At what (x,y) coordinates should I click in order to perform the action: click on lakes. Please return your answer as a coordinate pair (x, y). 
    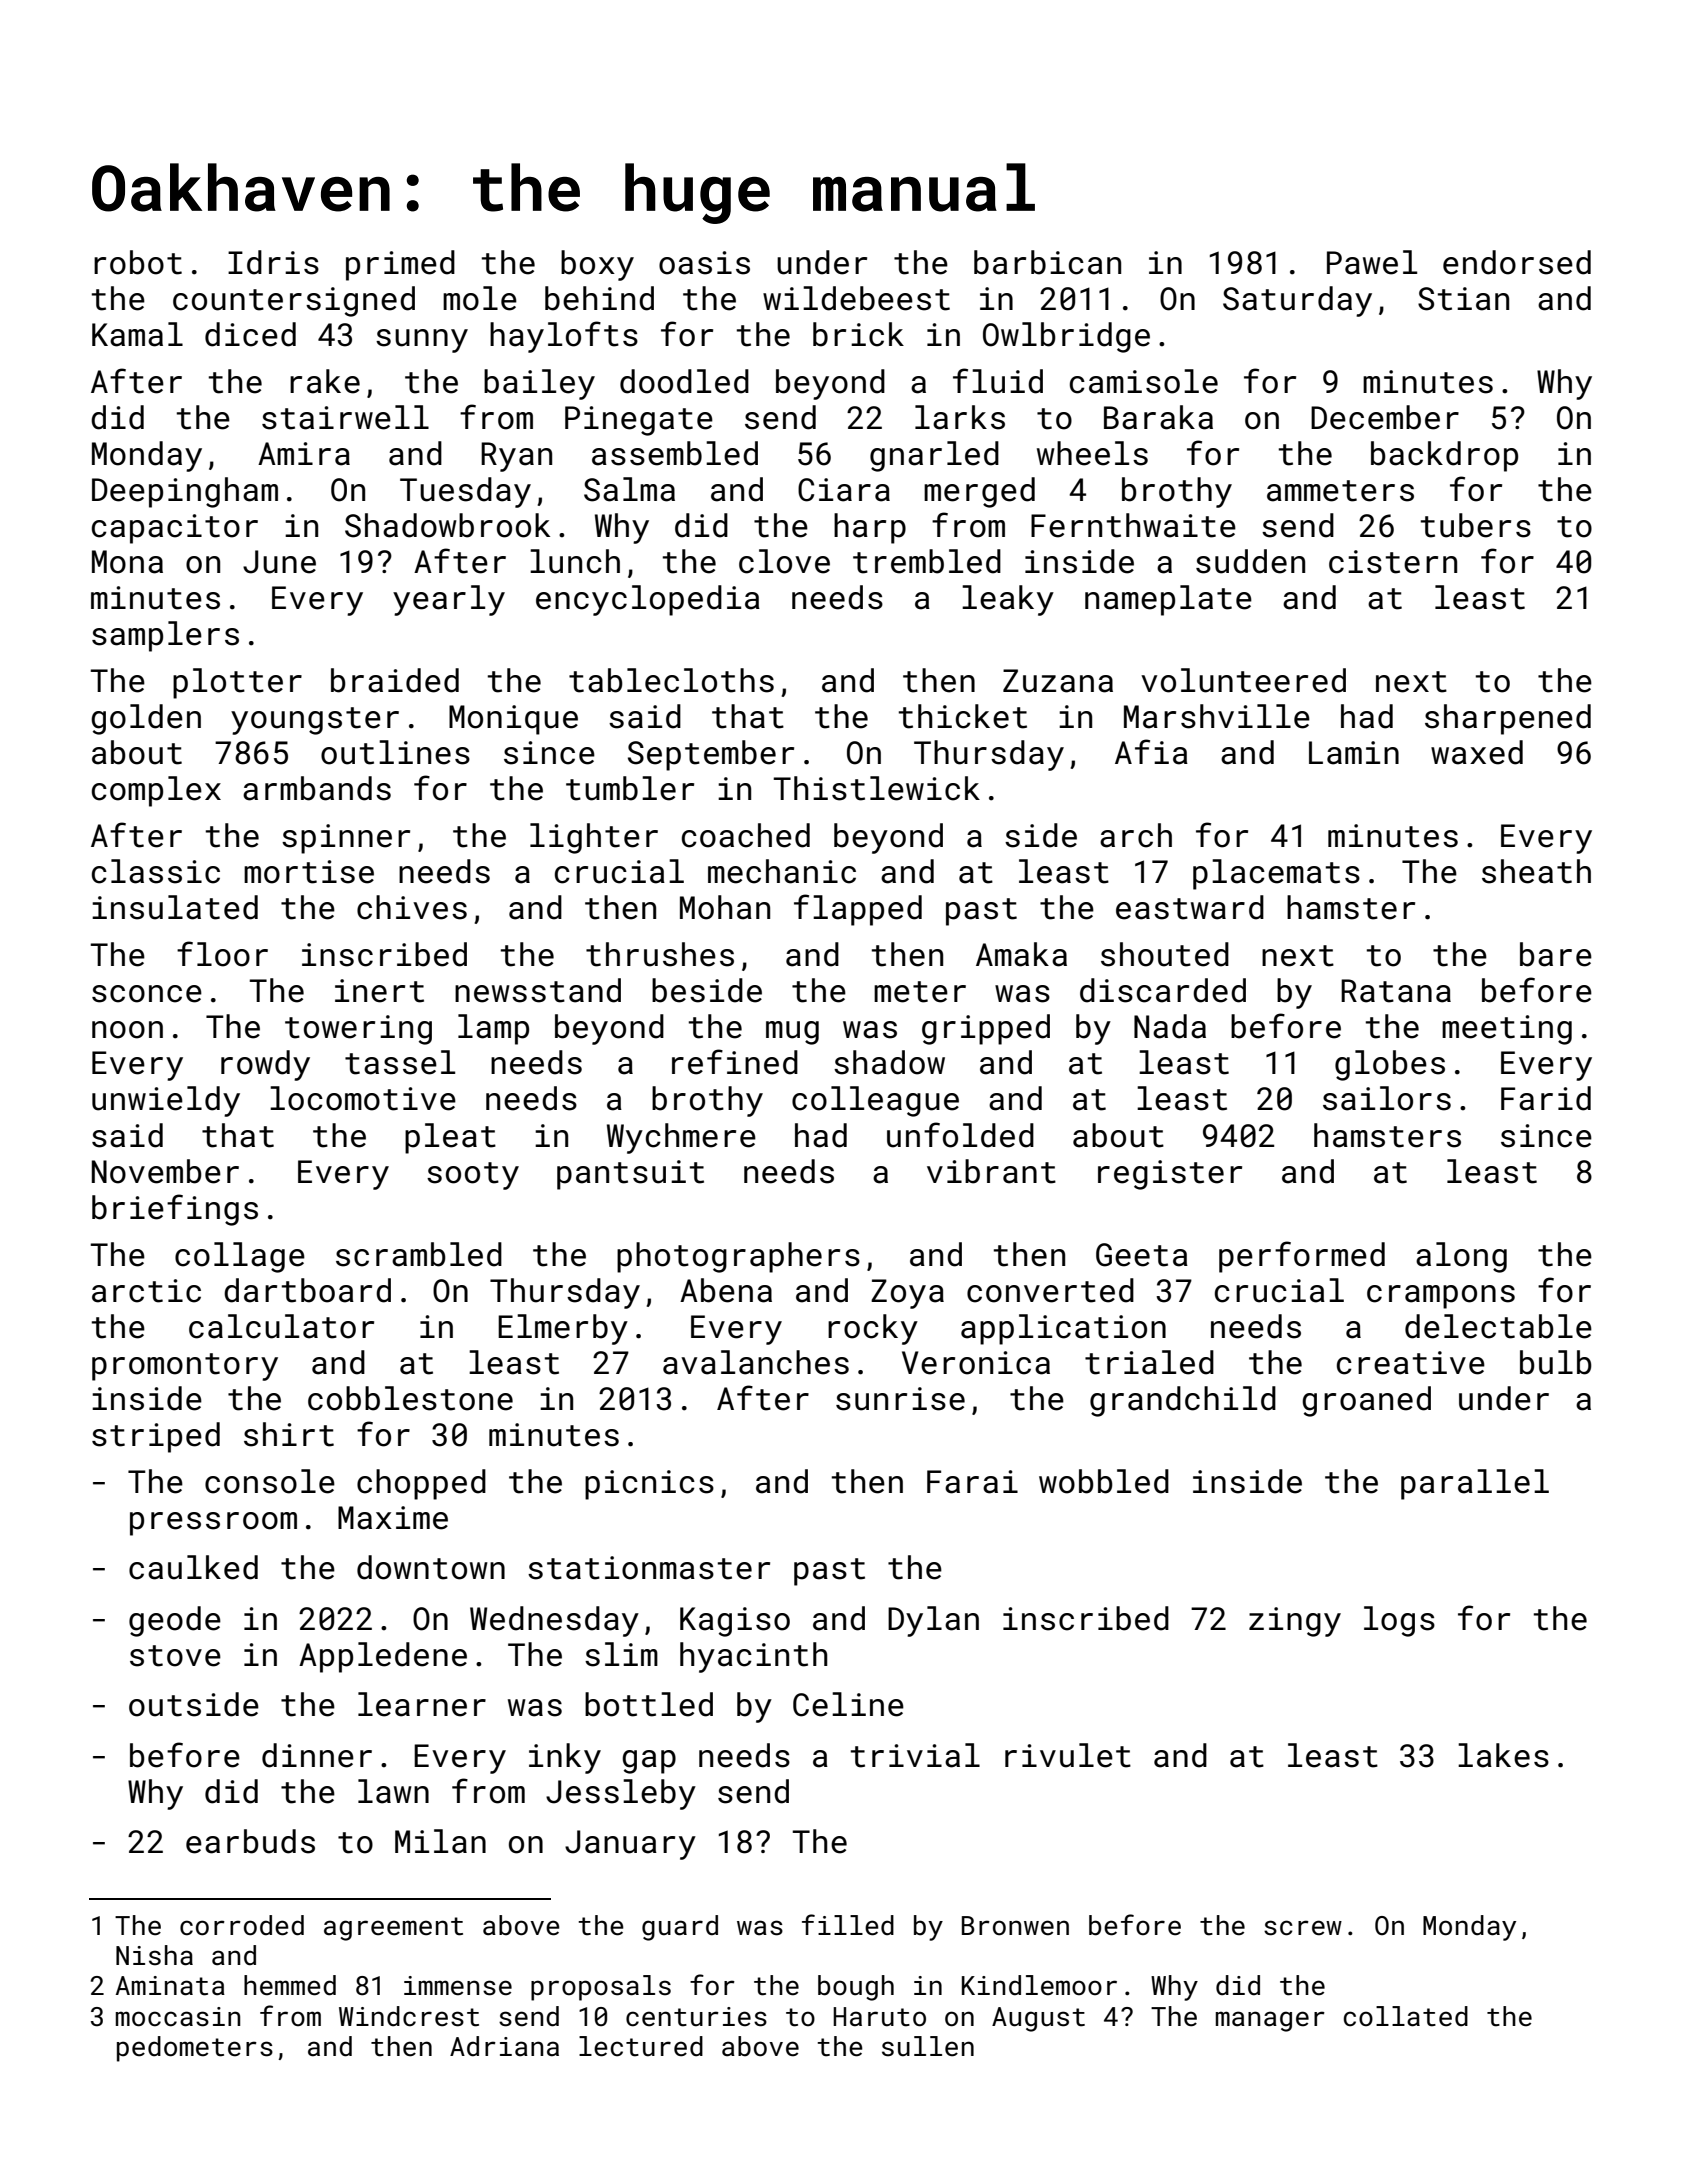
    Looking at the image, I should click on (1503, 1755).
